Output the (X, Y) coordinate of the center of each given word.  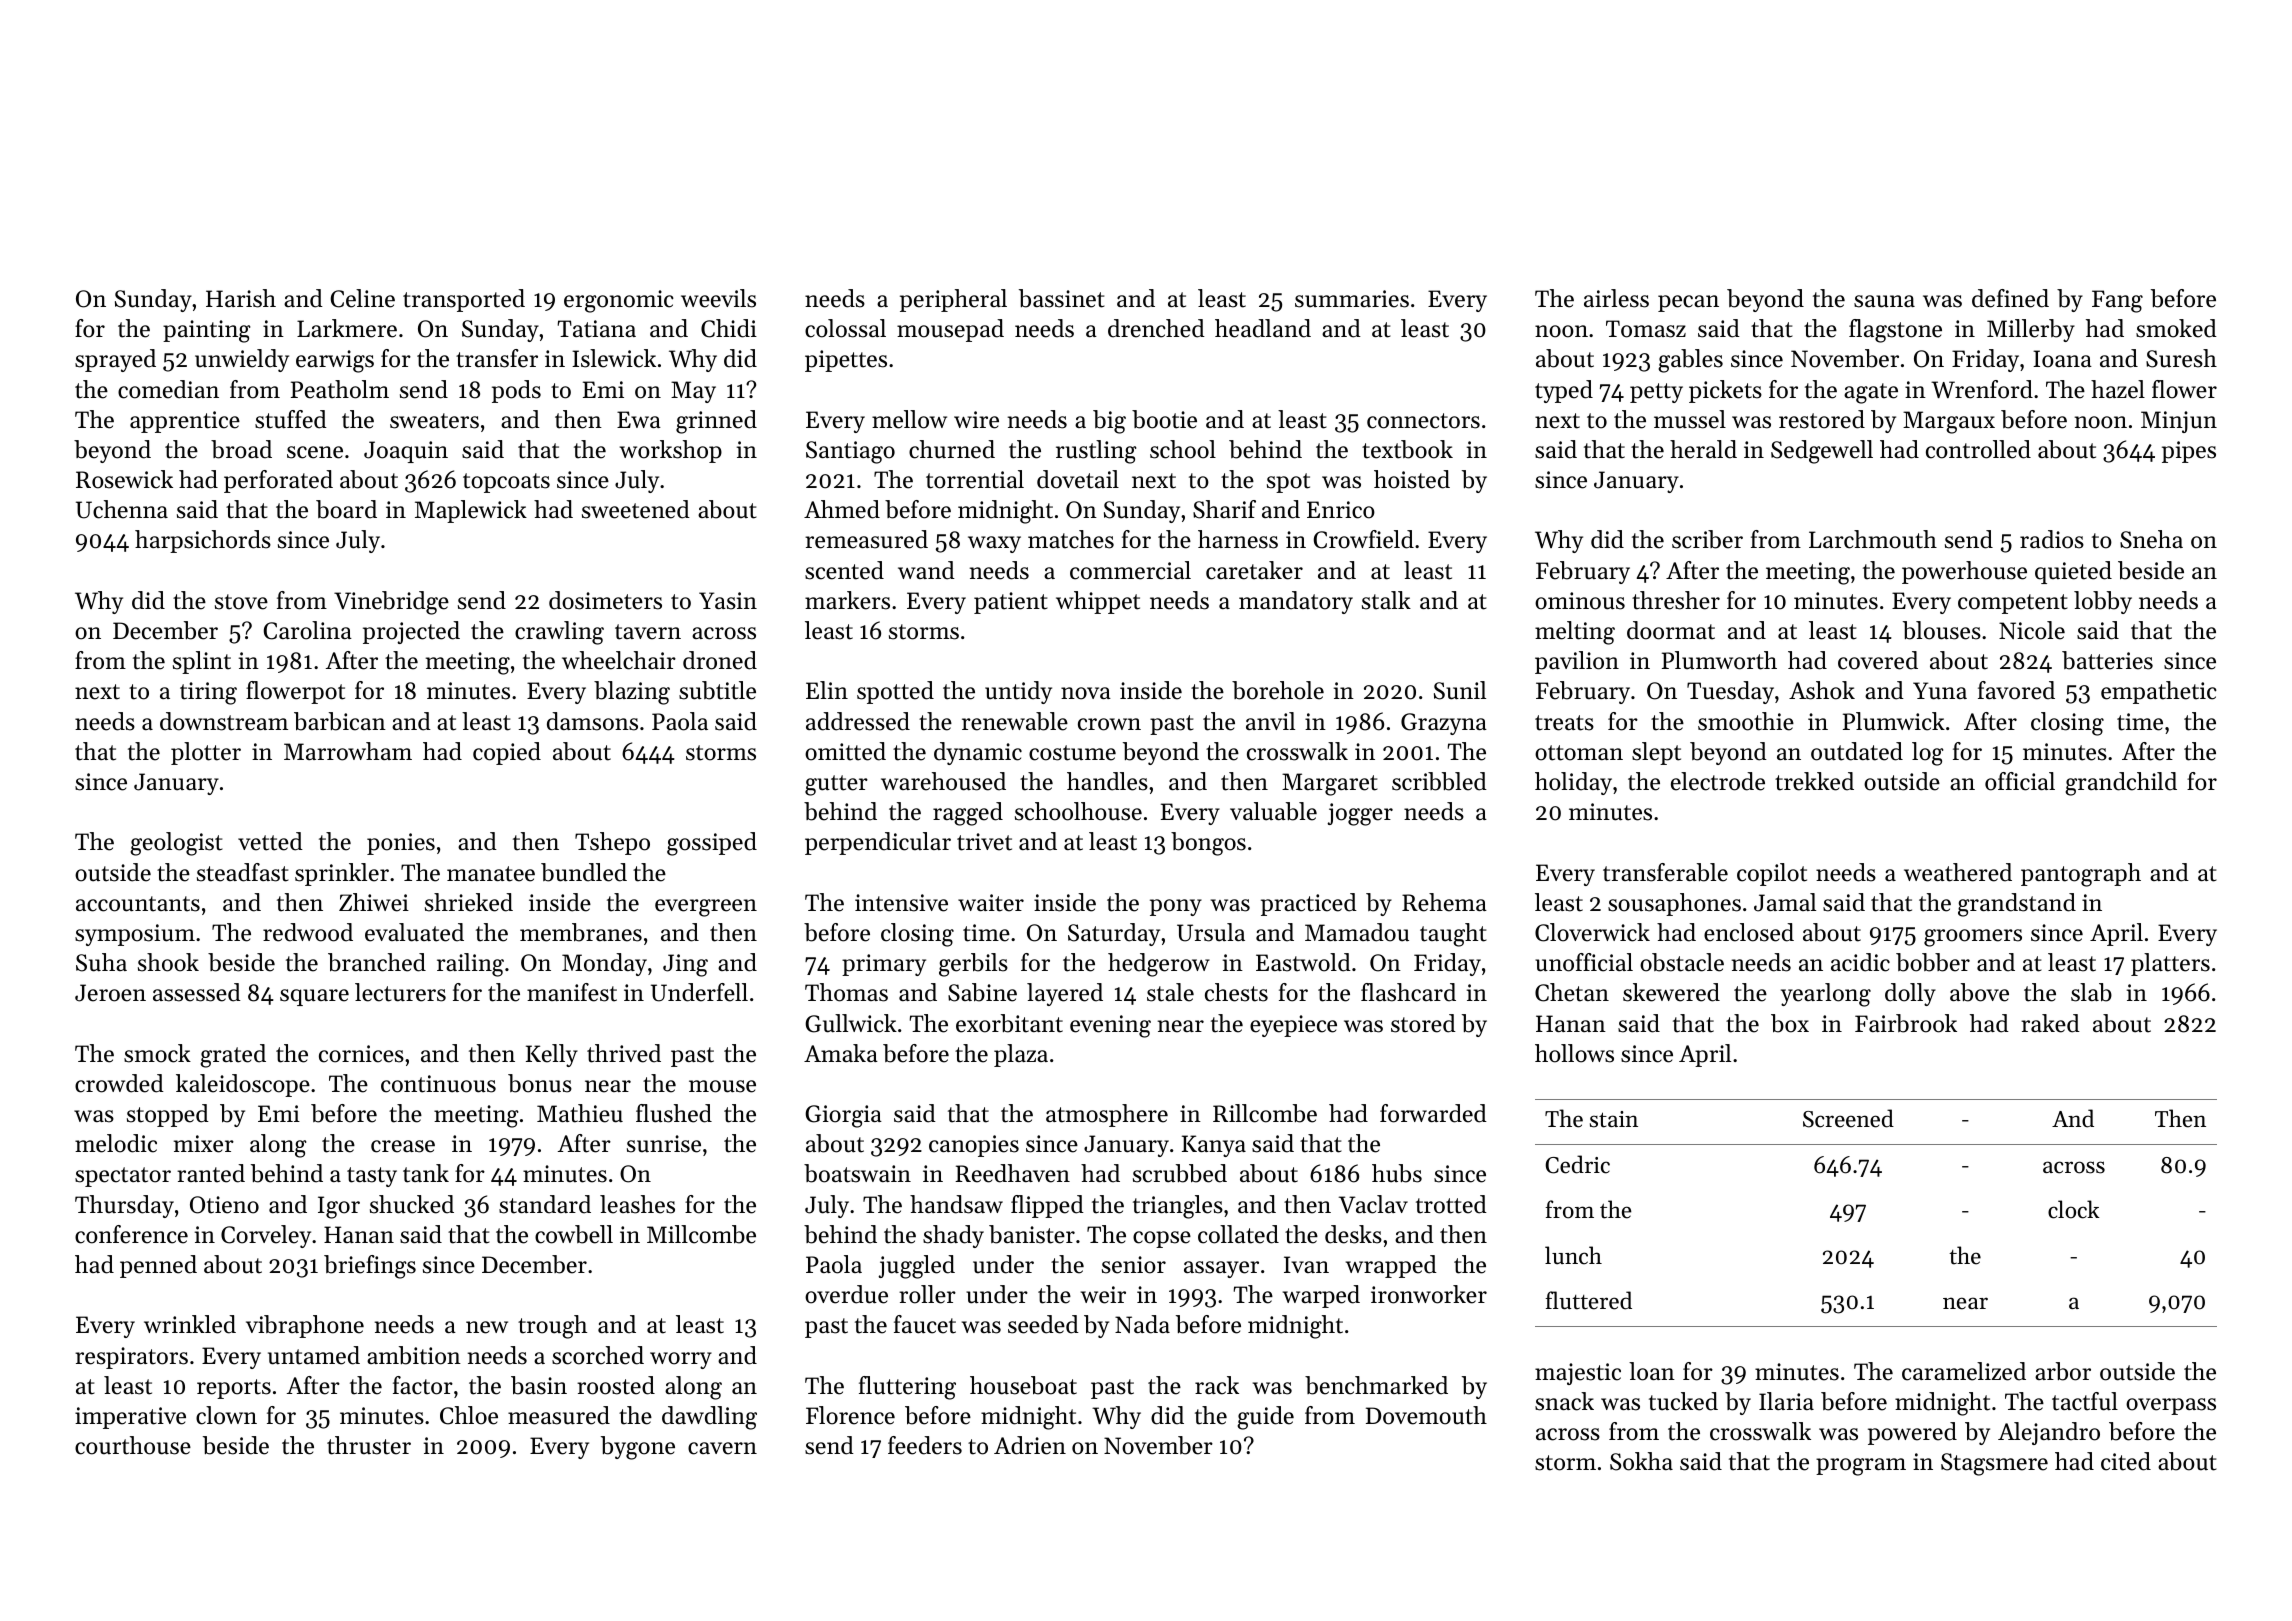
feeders (925, 1445)
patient (1011, 603)
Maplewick (471, 511)
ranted (211, 1173)
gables (1690, 361)
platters (2170, 964)
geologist (176, 844)
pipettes (846, 361)
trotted (1451, 1204)
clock (2074, 1209)
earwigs (335, 361)
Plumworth (1719, 660)
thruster (369, 1445)
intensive (901, 903)
